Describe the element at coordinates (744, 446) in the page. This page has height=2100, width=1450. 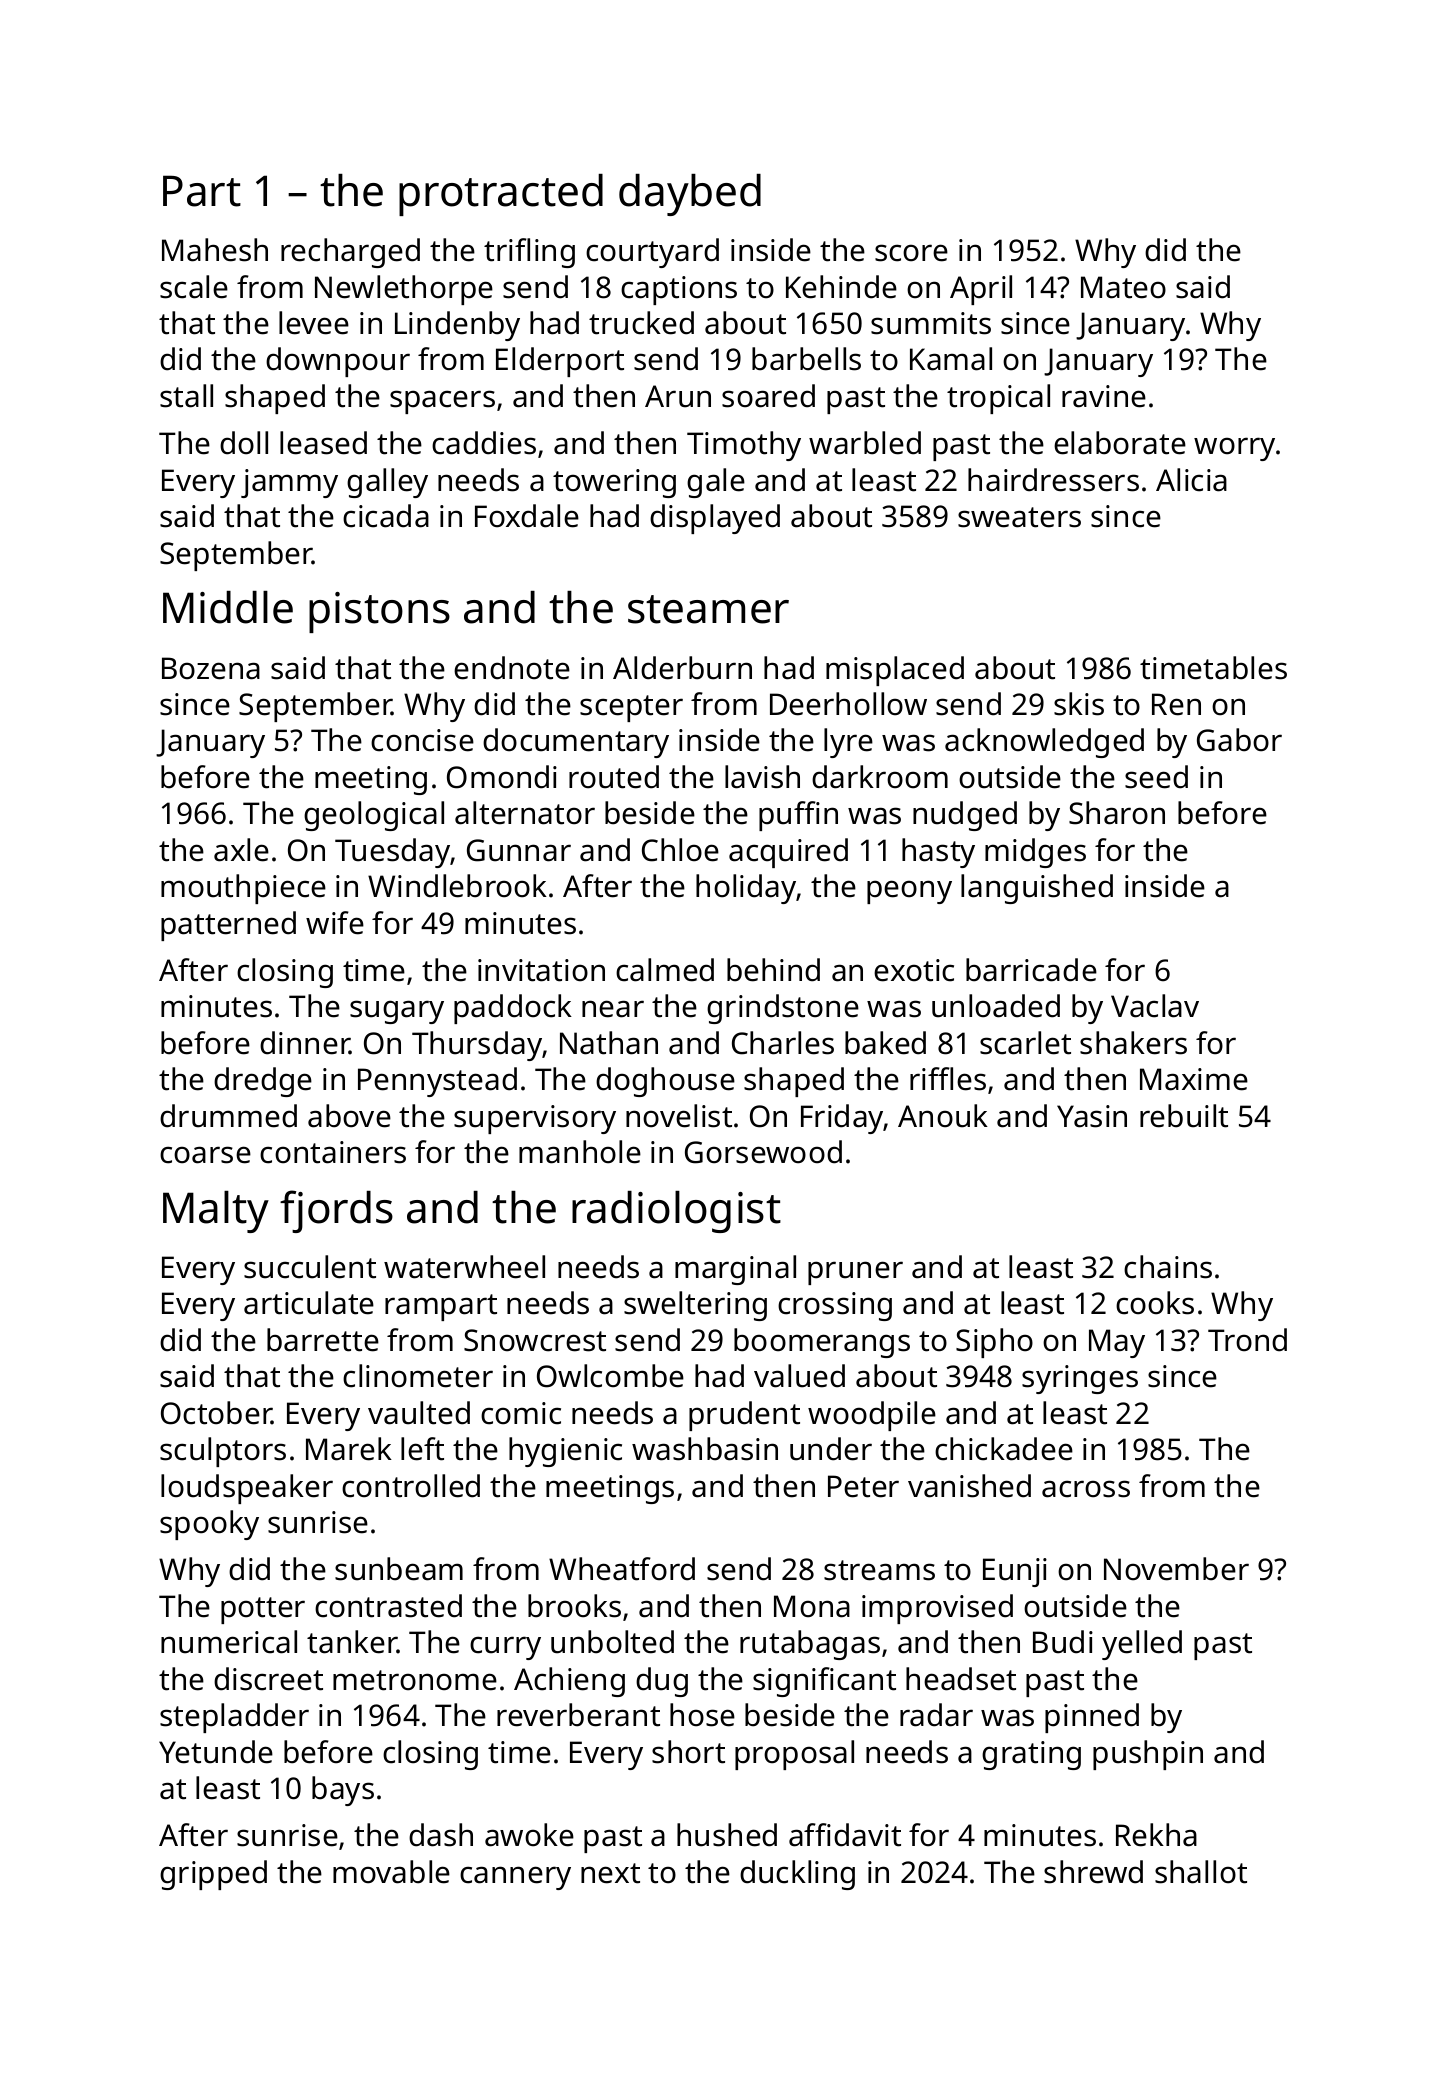
I see `Timothy` at that location.
